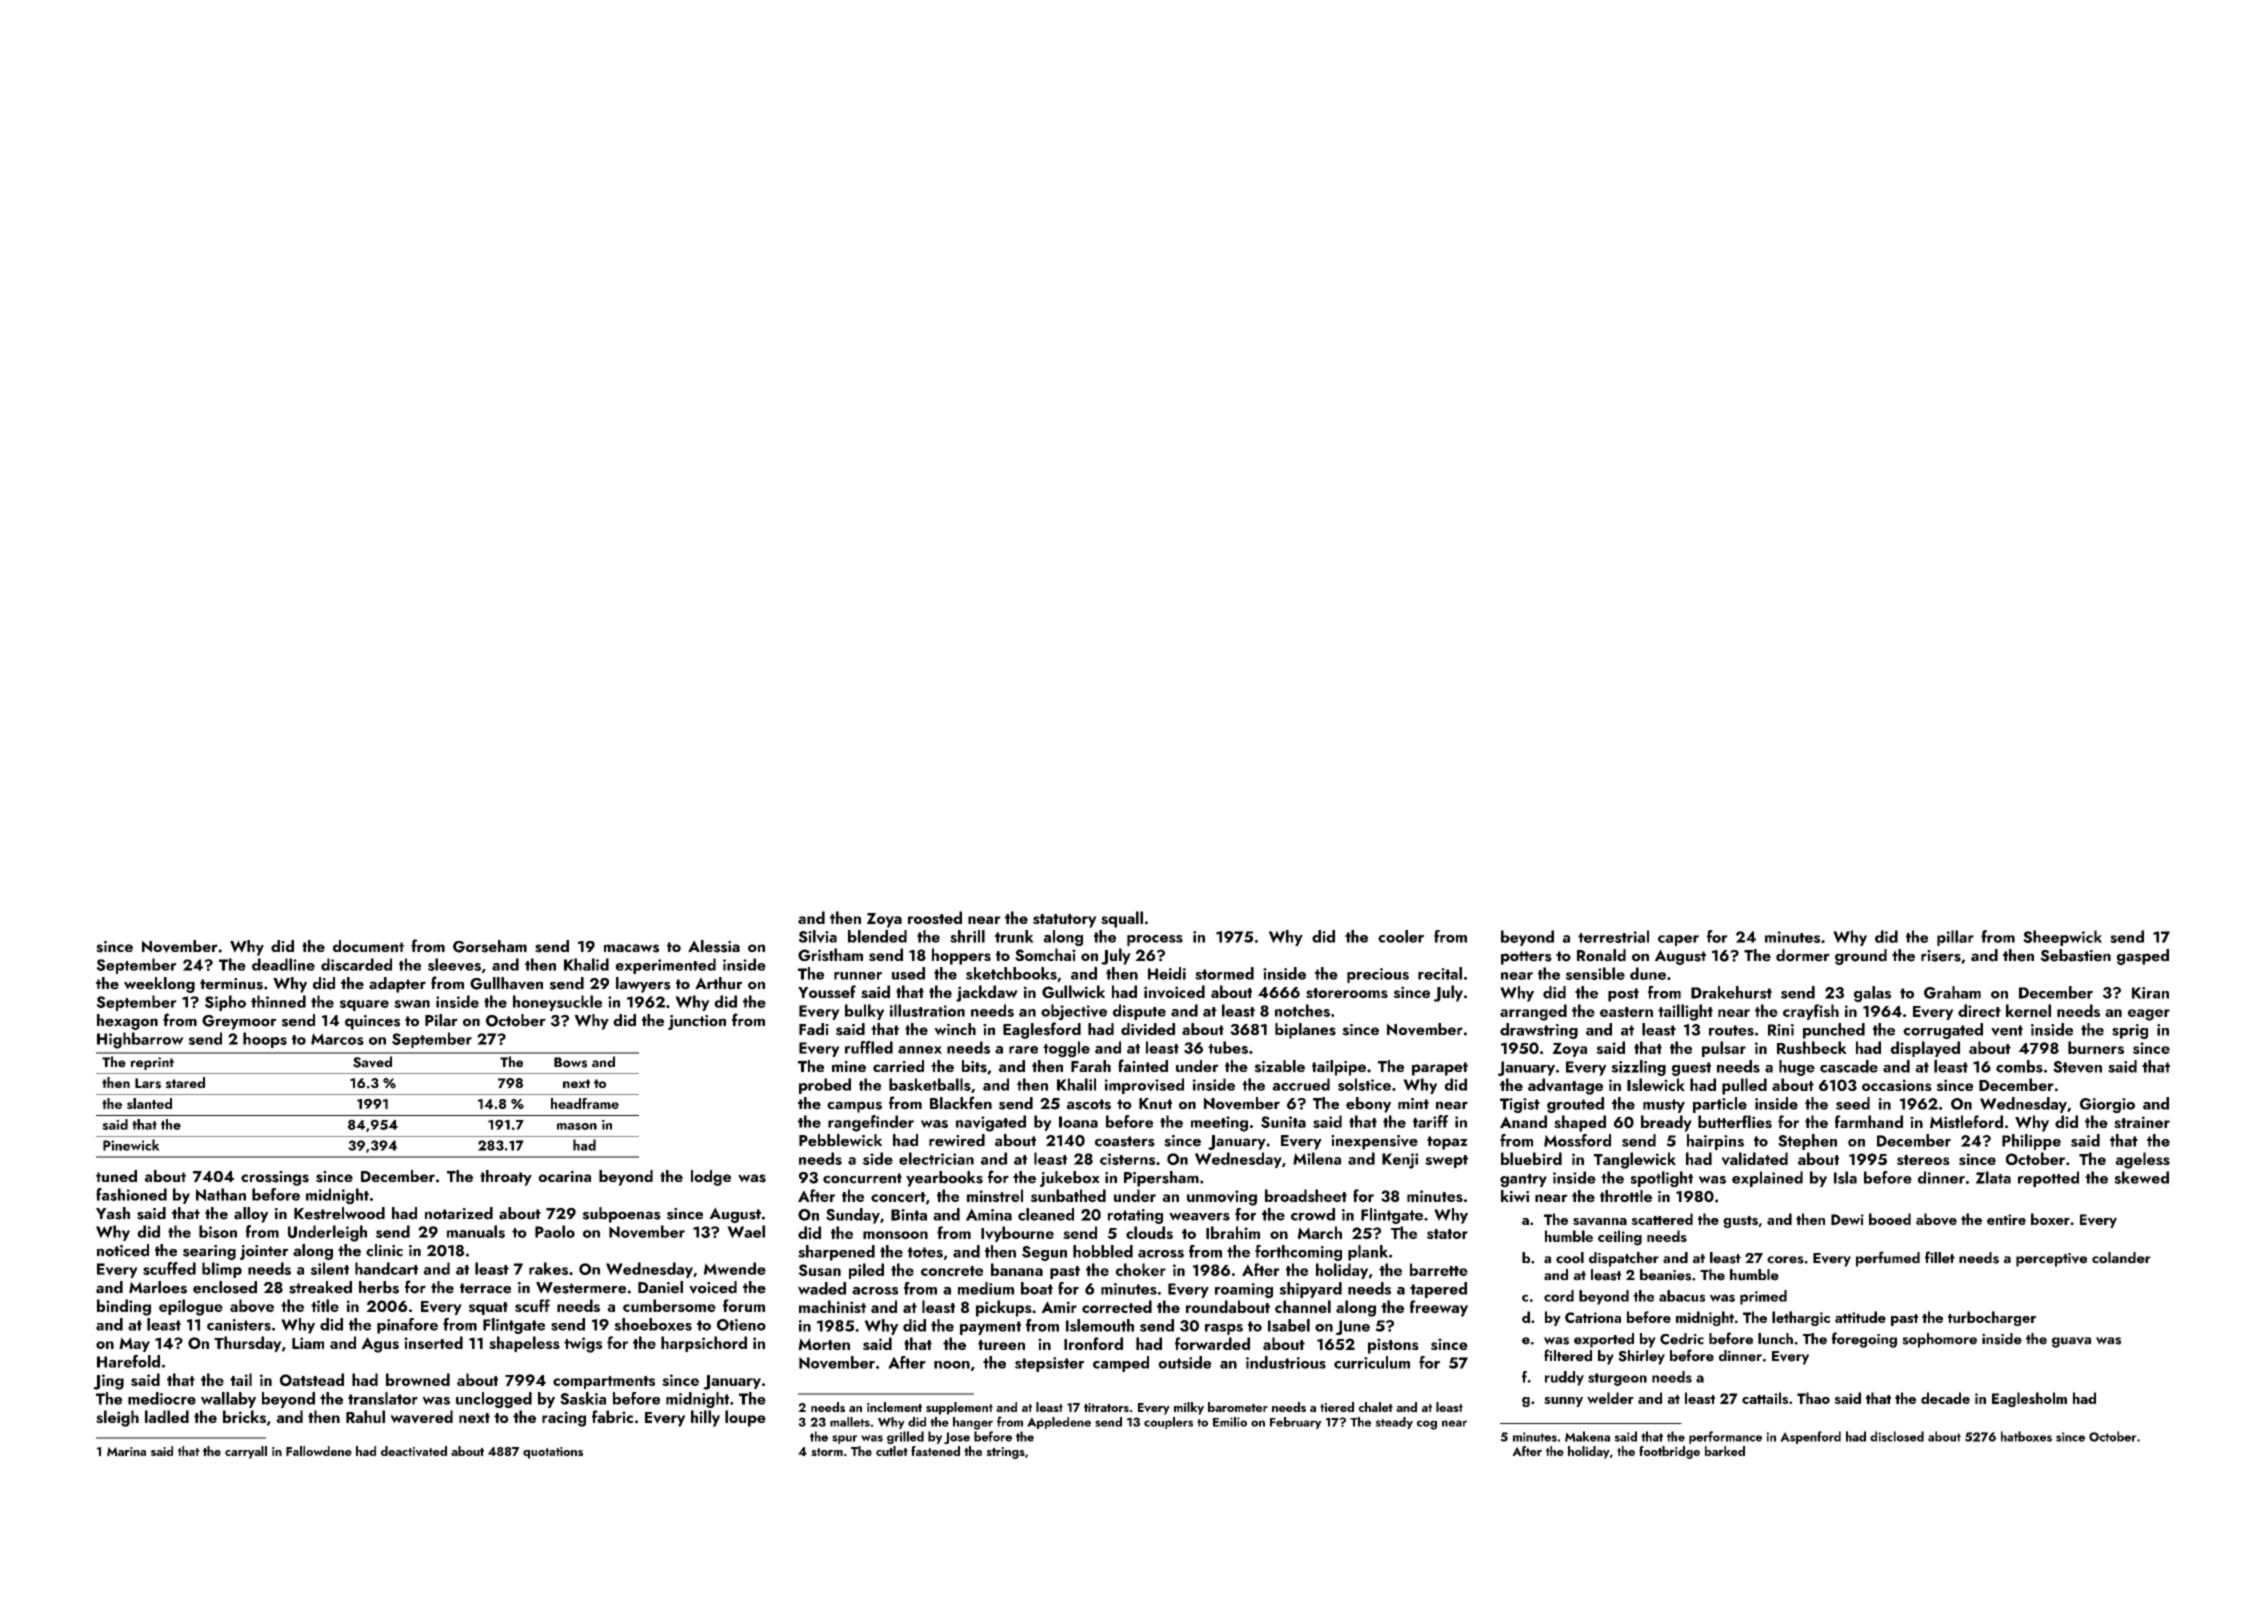  Describe the element at coordinates (1125, 1141) in the screenshot. I see `coasters` at that location.
